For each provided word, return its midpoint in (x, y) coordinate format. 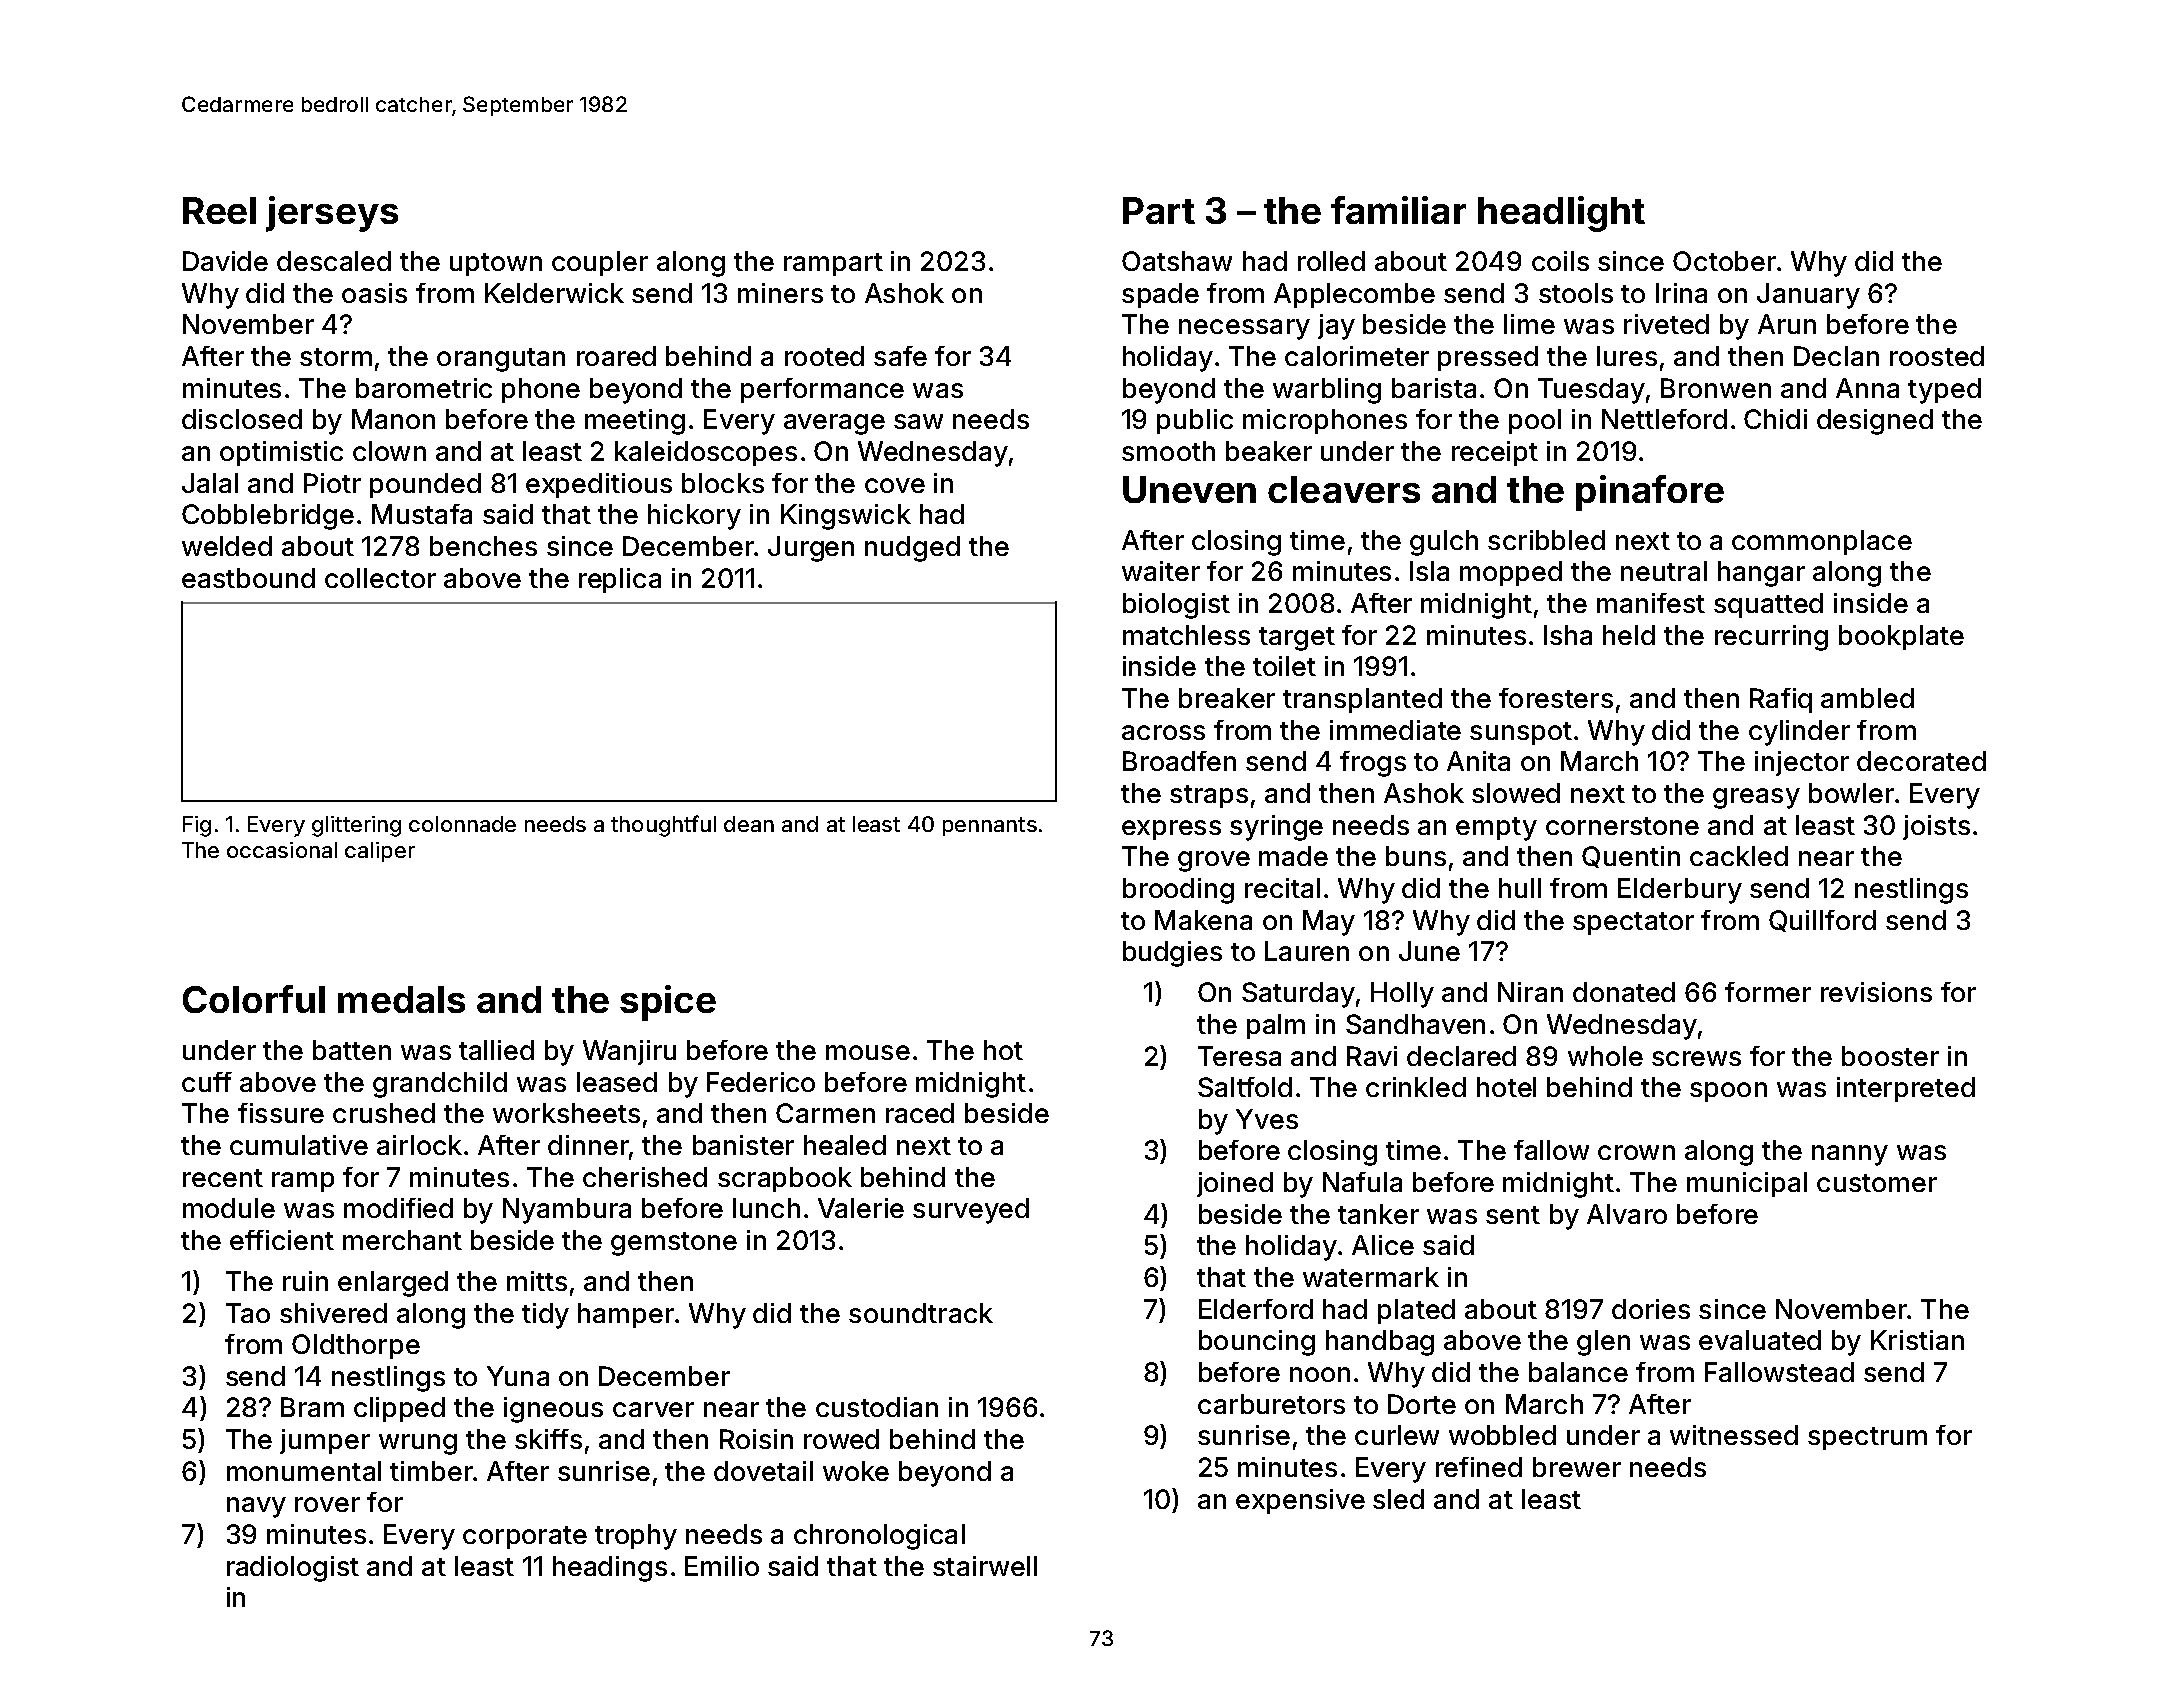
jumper (325, 1441)
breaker (1227, 698)
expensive (1300, 1501)
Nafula (1362, 1182)
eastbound (248, 578)
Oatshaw (1177, 261)
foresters (1556, 698)
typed (1944, 391)
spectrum (1867, 1438)
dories (1651, 1309)
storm (336, 357)
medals (401, 999)
